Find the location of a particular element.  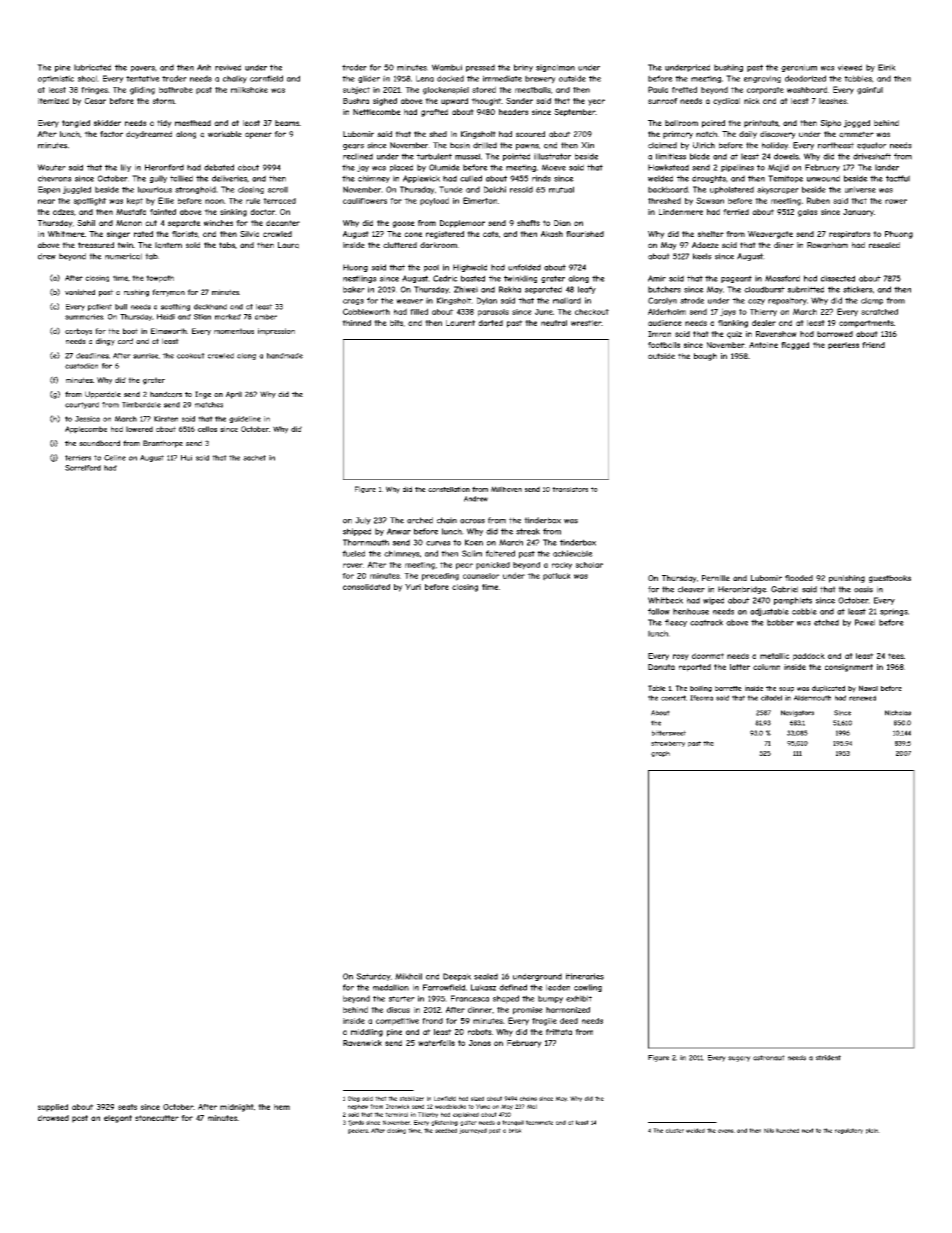

reclined is located at coordinates (358, 156).
